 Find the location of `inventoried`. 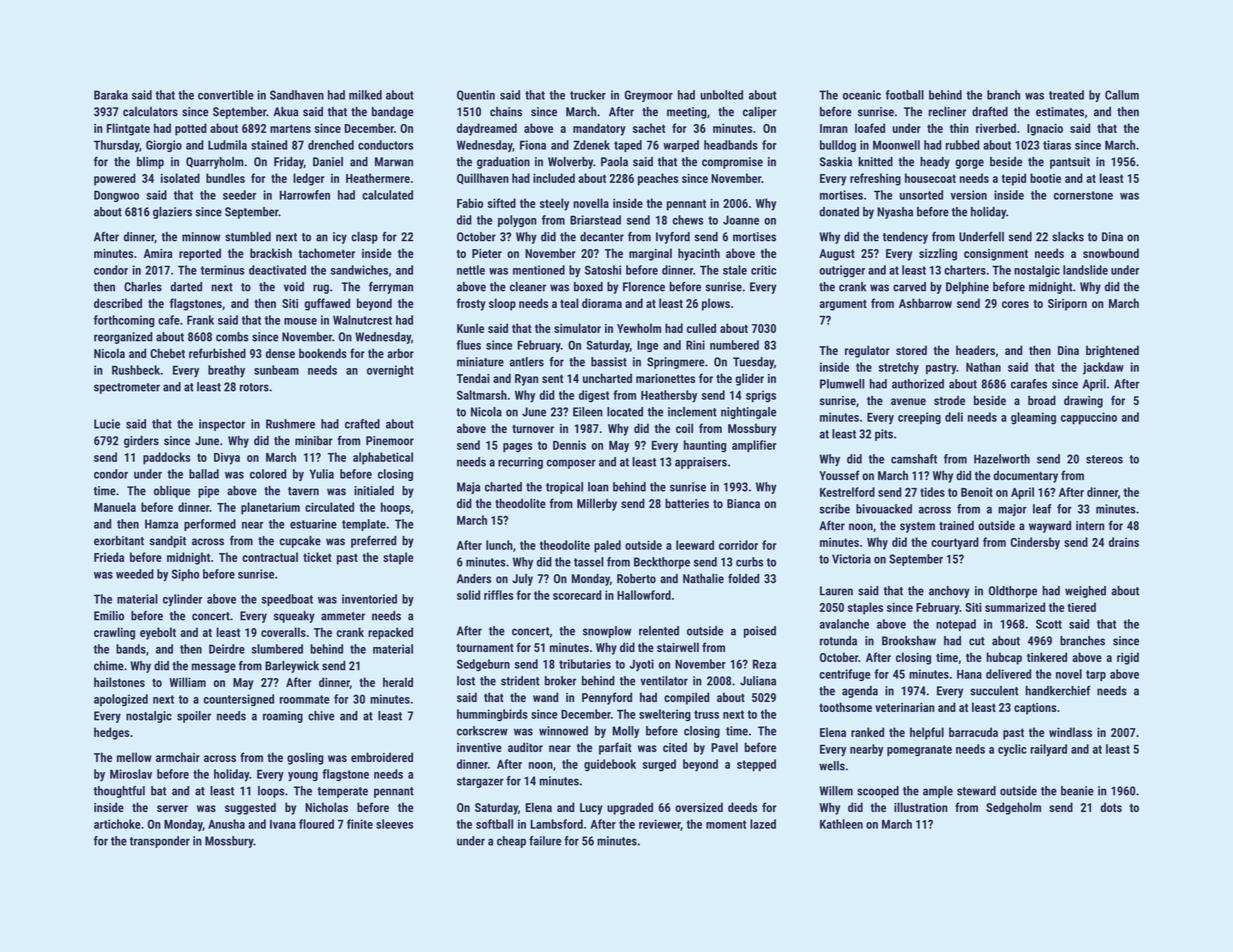

inventoried is located at coordinates (369, 599).
